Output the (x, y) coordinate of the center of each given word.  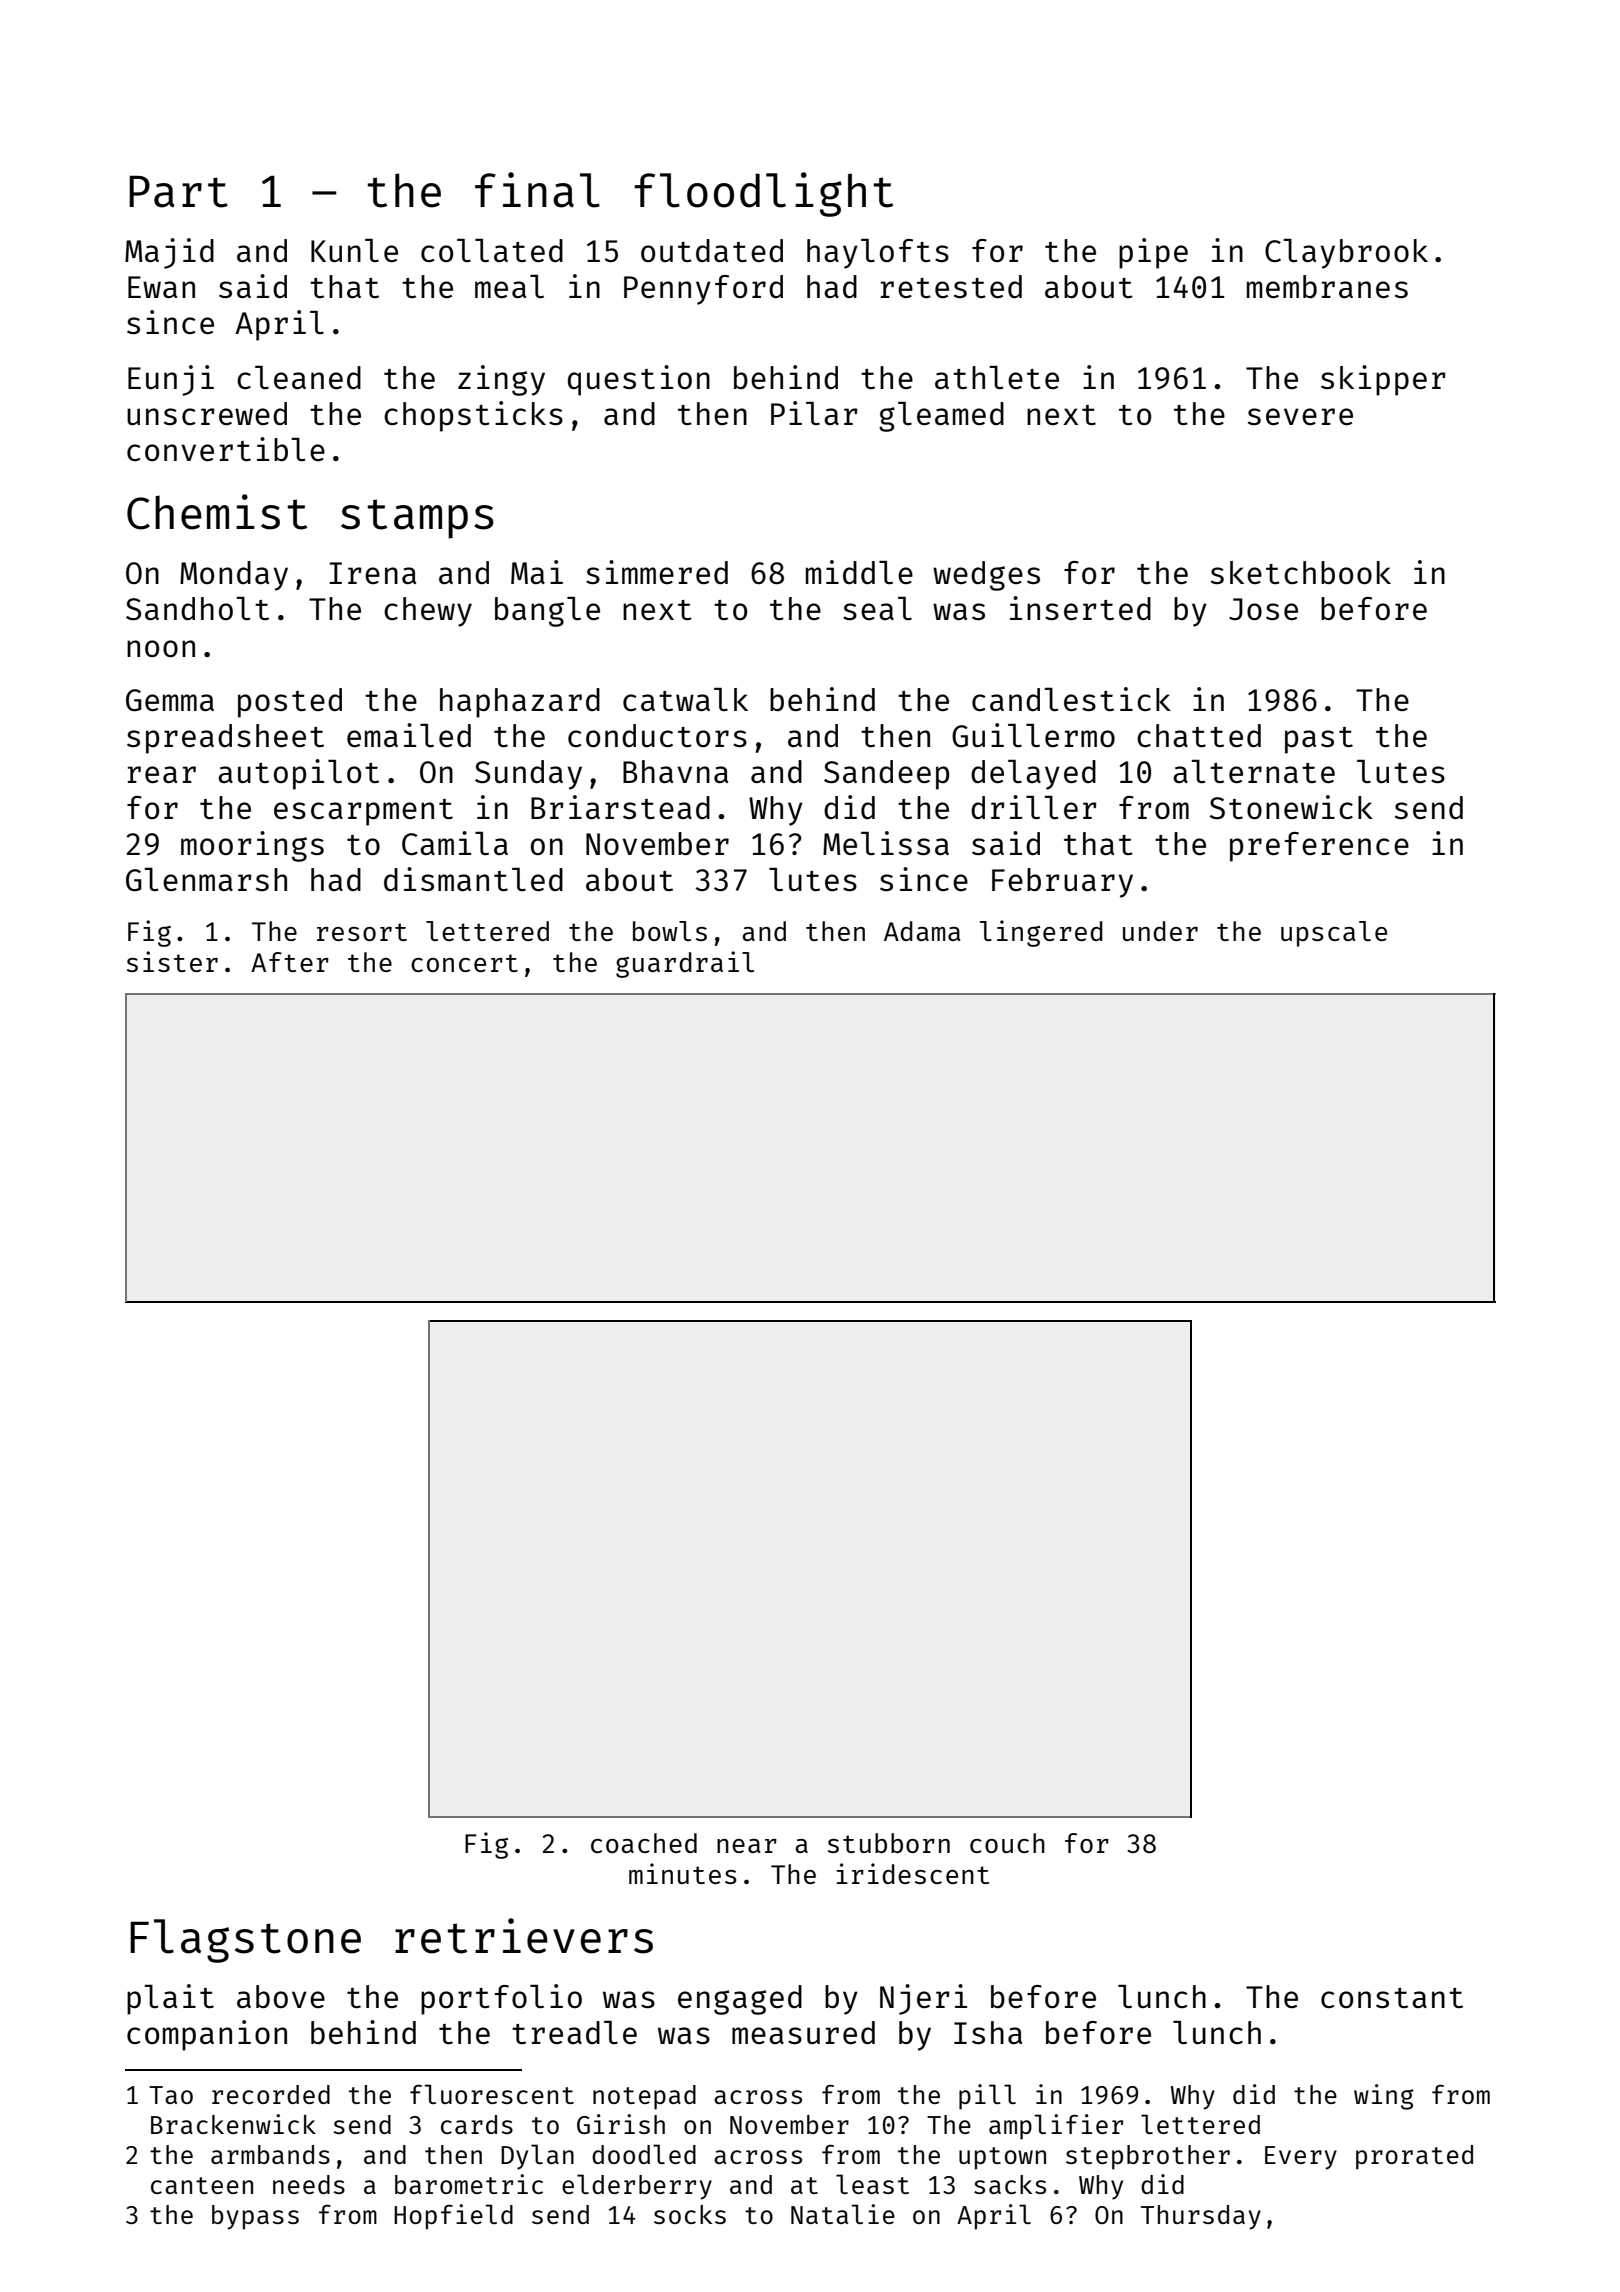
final (537, 190)
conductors (657, 735)
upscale (1334, 934)
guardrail (685, 964)
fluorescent (492, 2094)
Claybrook (1346, 254)
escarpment (363, 812)
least (872, 2184)
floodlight (763, 194)
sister (172, 961)
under (1160, 931)
